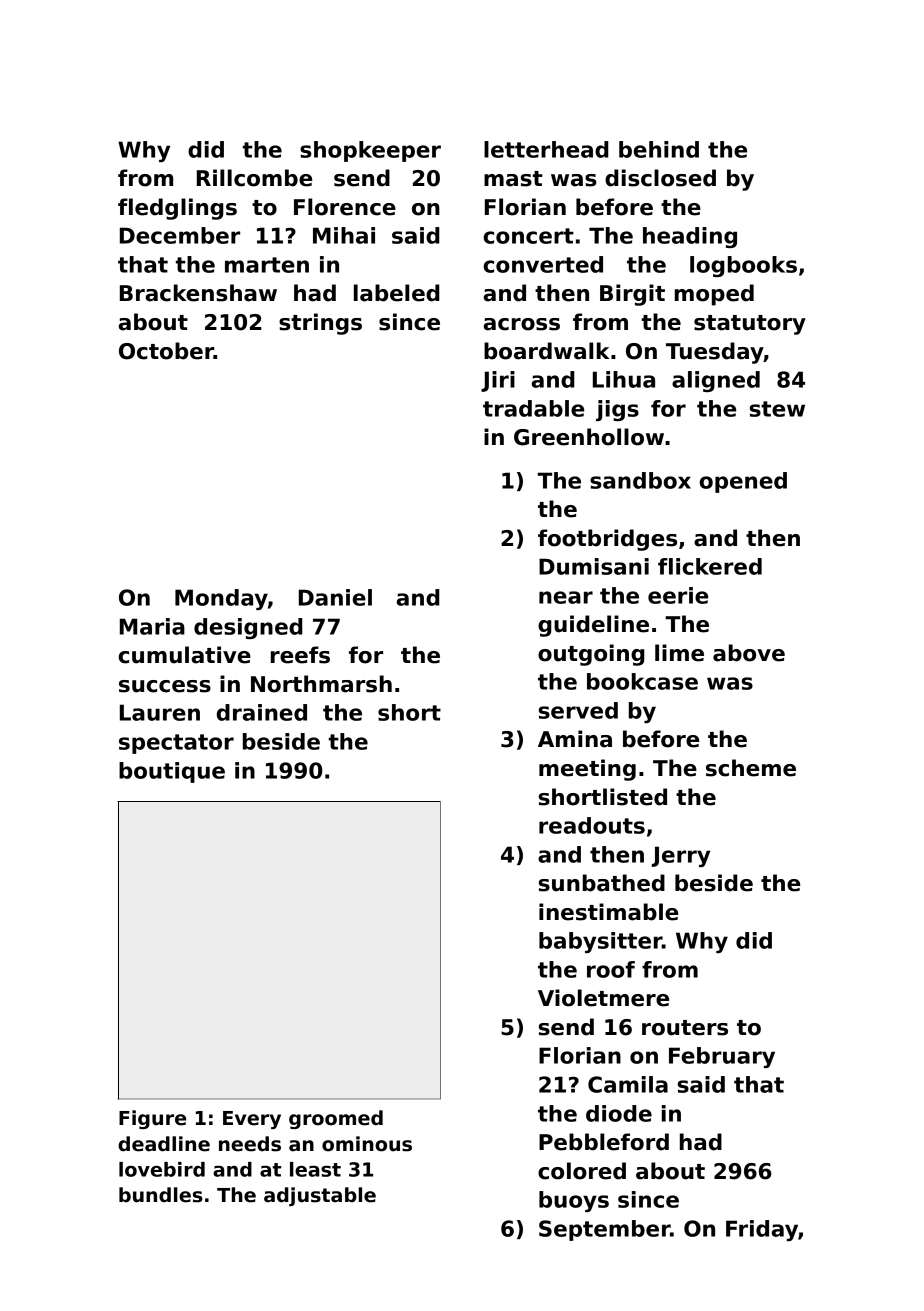 Image resolution: width=924 pixels, height=1311 pixels. Describe the element at coordinates (575, 739) in the image. I see `Amina` at that location.
